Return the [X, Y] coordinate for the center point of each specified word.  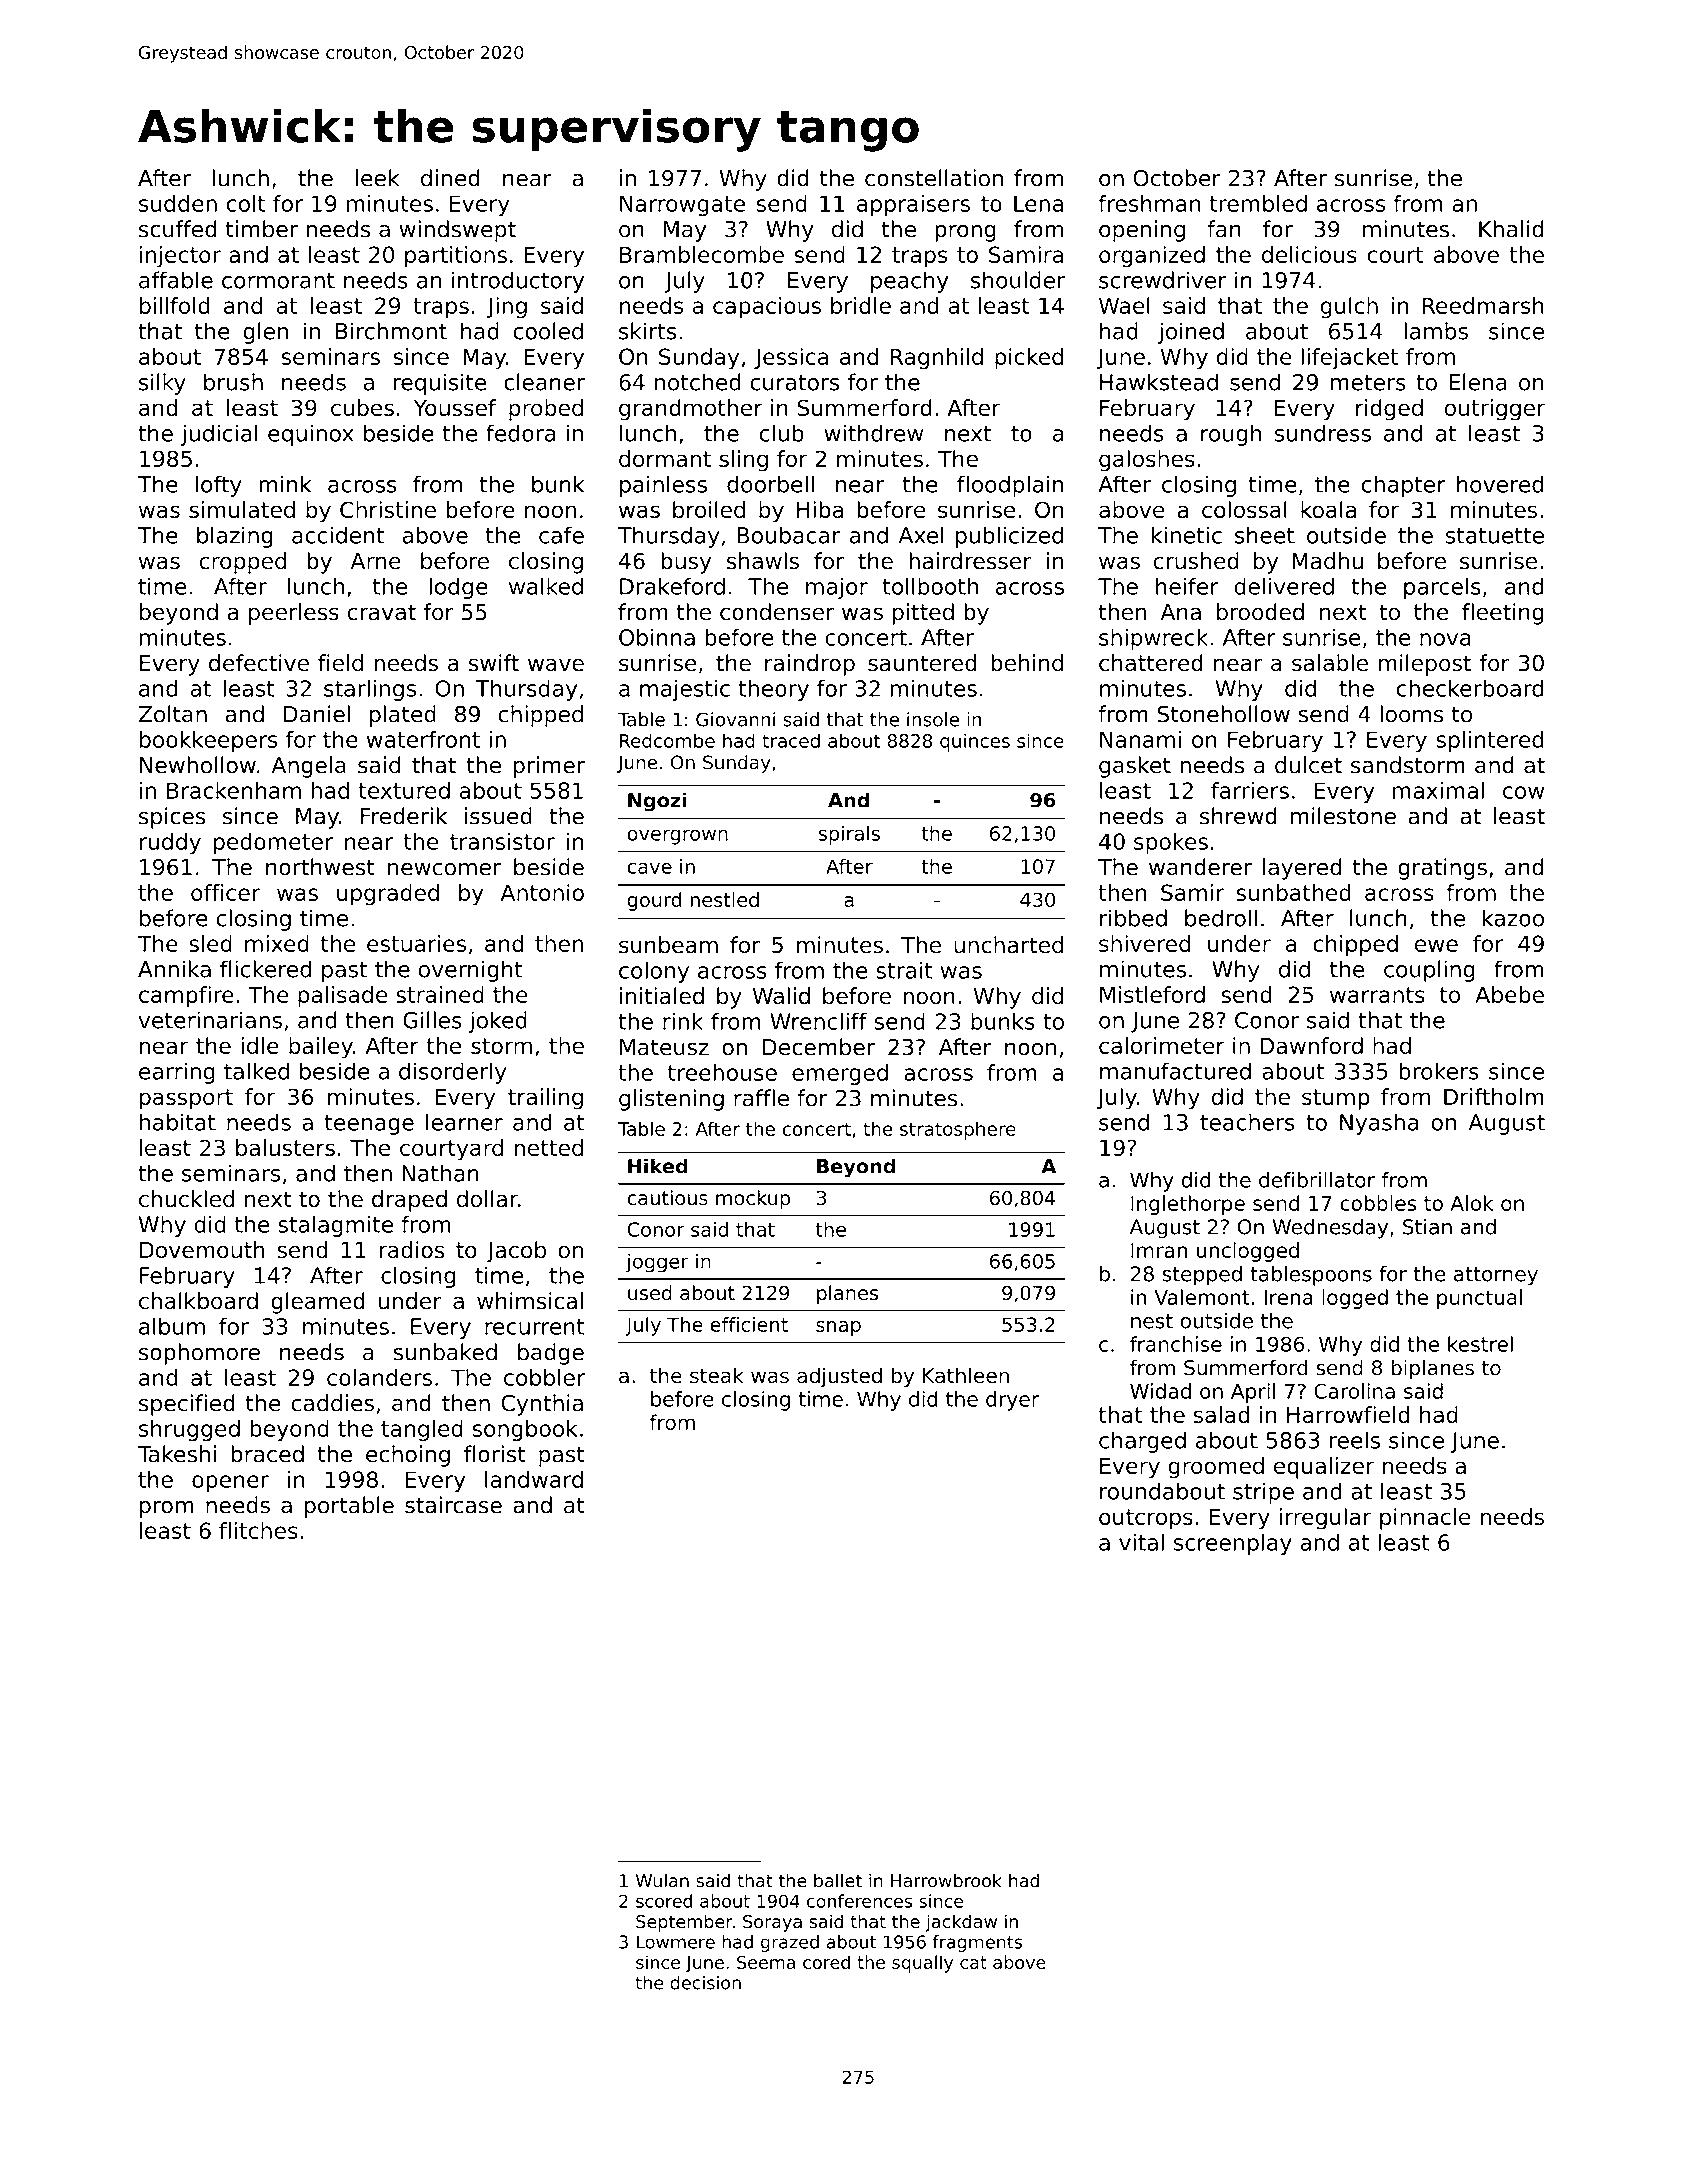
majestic [685, 690]
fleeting [1503, 614]
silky [162, 384]
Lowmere [676, 1942]
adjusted [839, 1377]
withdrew [874, 433]
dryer [1012, 1401]
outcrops [1146, 1519]
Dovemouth [202, 1250]
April [1253, 1393]
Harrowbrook [946, 1880]
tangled [422, 1430]
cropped [242, 563]
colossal [1244, 509]
